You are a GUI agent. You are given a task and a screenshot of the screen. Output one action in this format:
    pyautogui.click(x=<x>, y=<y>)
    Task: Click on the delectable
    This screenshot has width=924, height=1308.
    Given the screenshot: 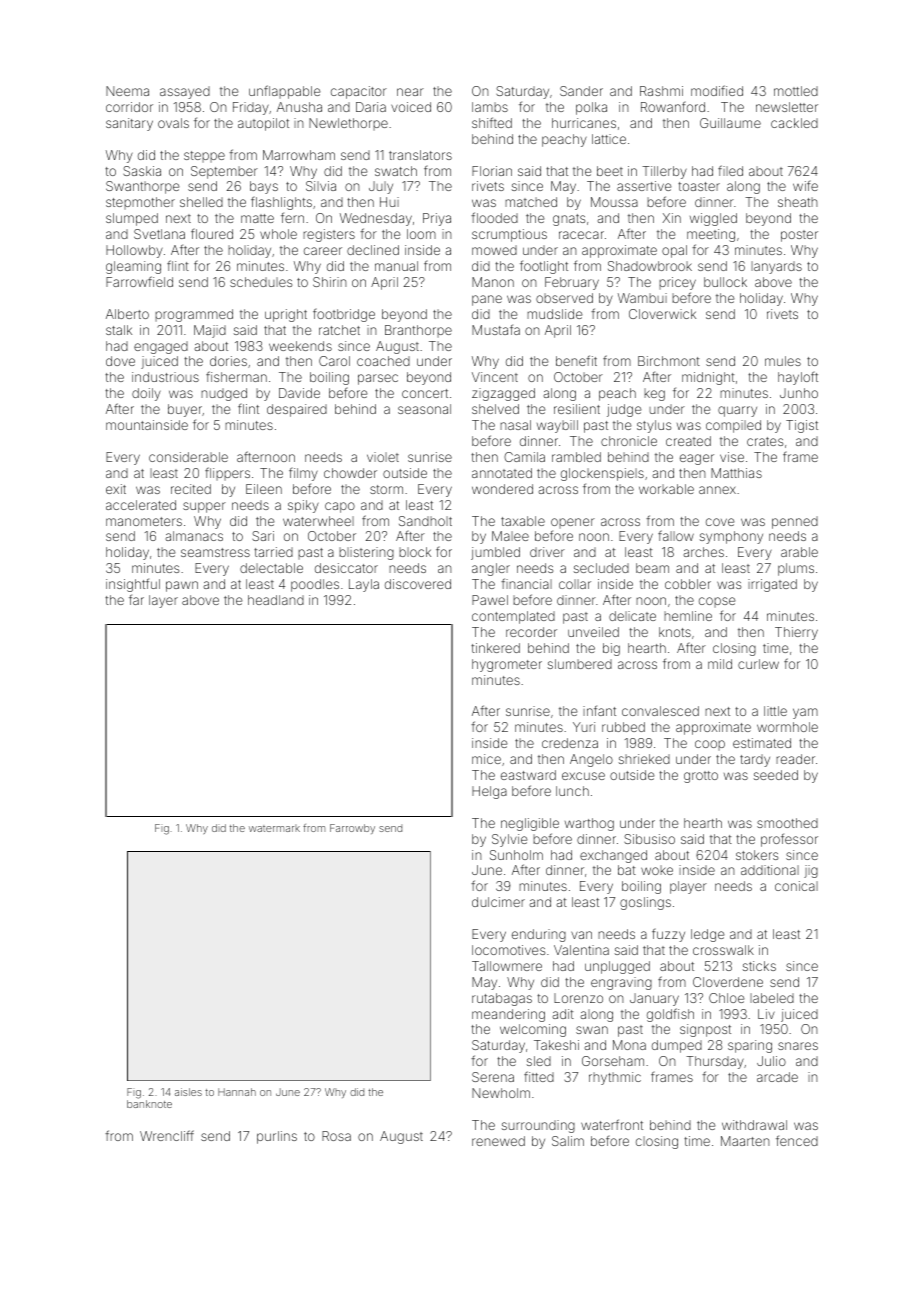 What is the action you would take?
    pyautogui.click(x=271, y=568)
